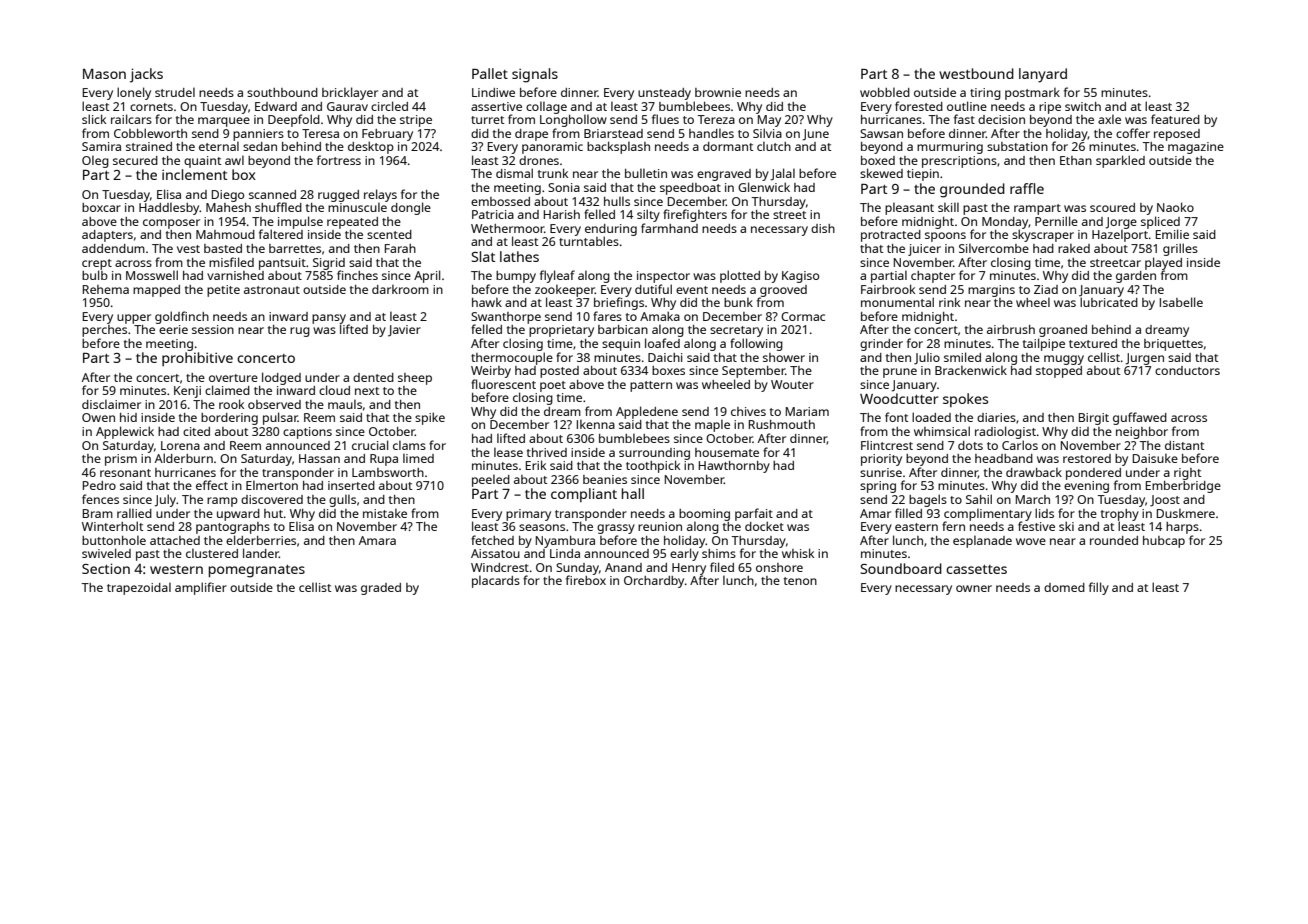 The width and height of the screenshot is (1308, 924). I want to click on harps, so click(1182, 528).
